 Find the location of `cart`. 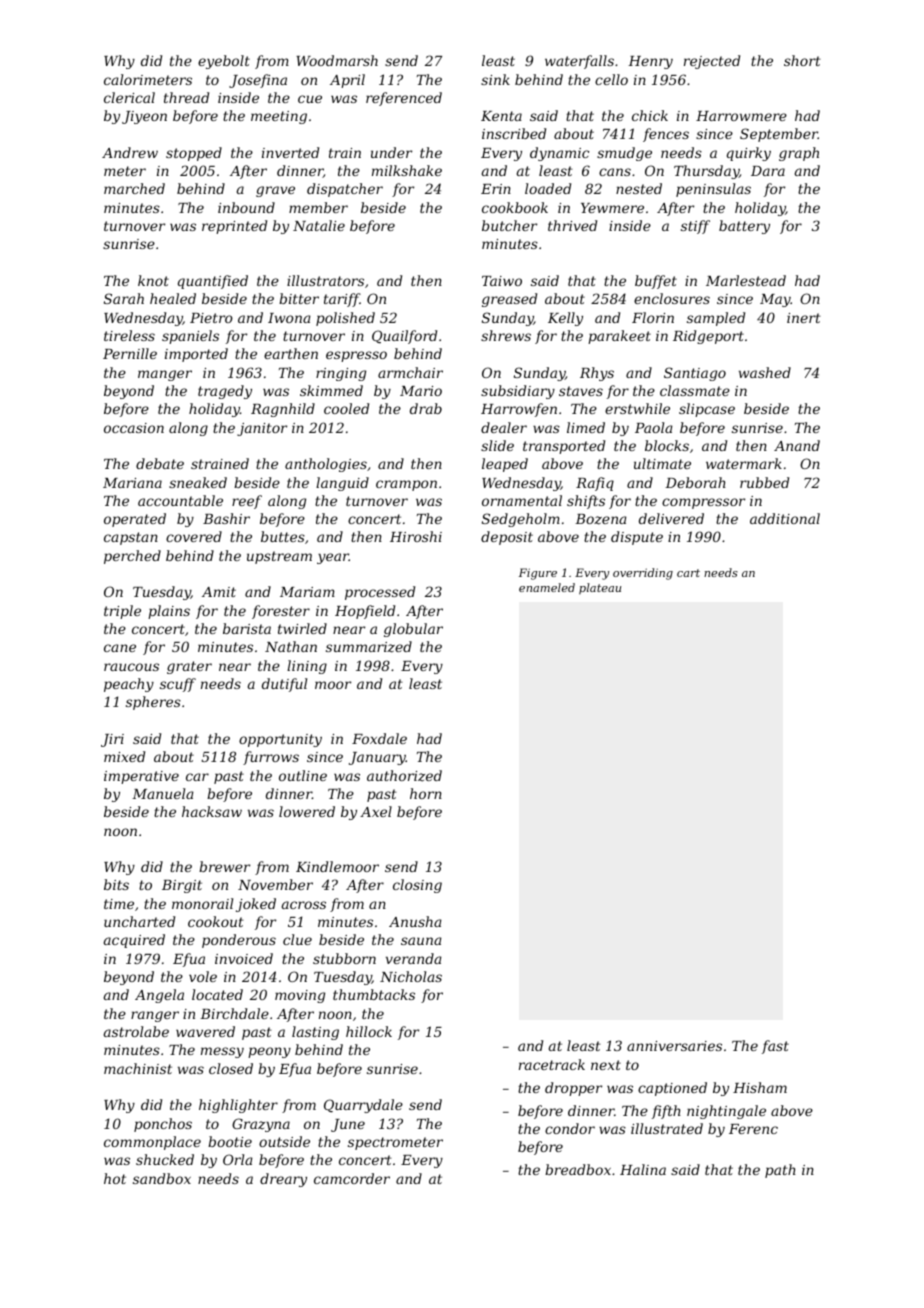

cart is located at coordinates (688, 573).
